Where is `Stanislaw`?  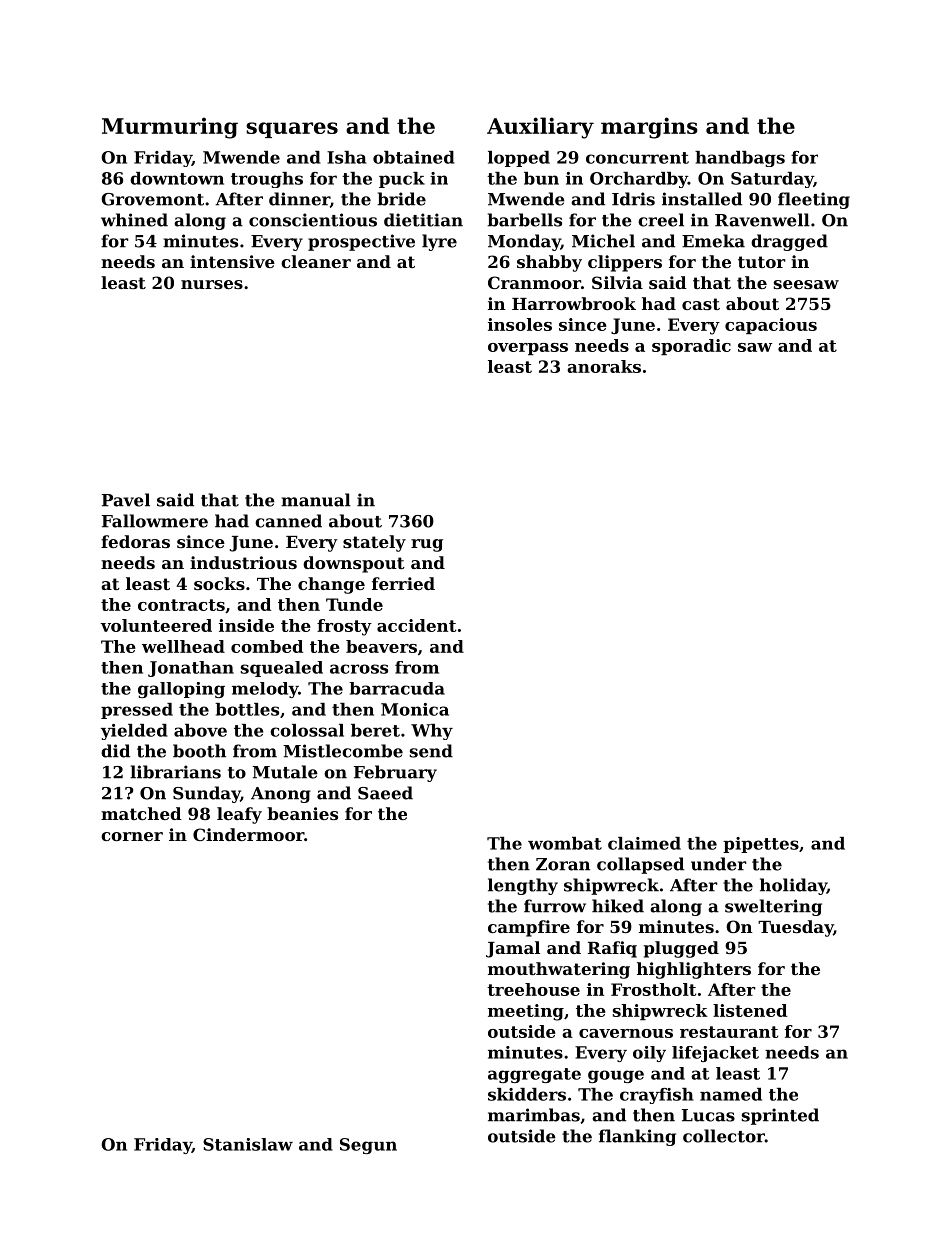
Stanislaw is located at coordinates (248, 1144).
